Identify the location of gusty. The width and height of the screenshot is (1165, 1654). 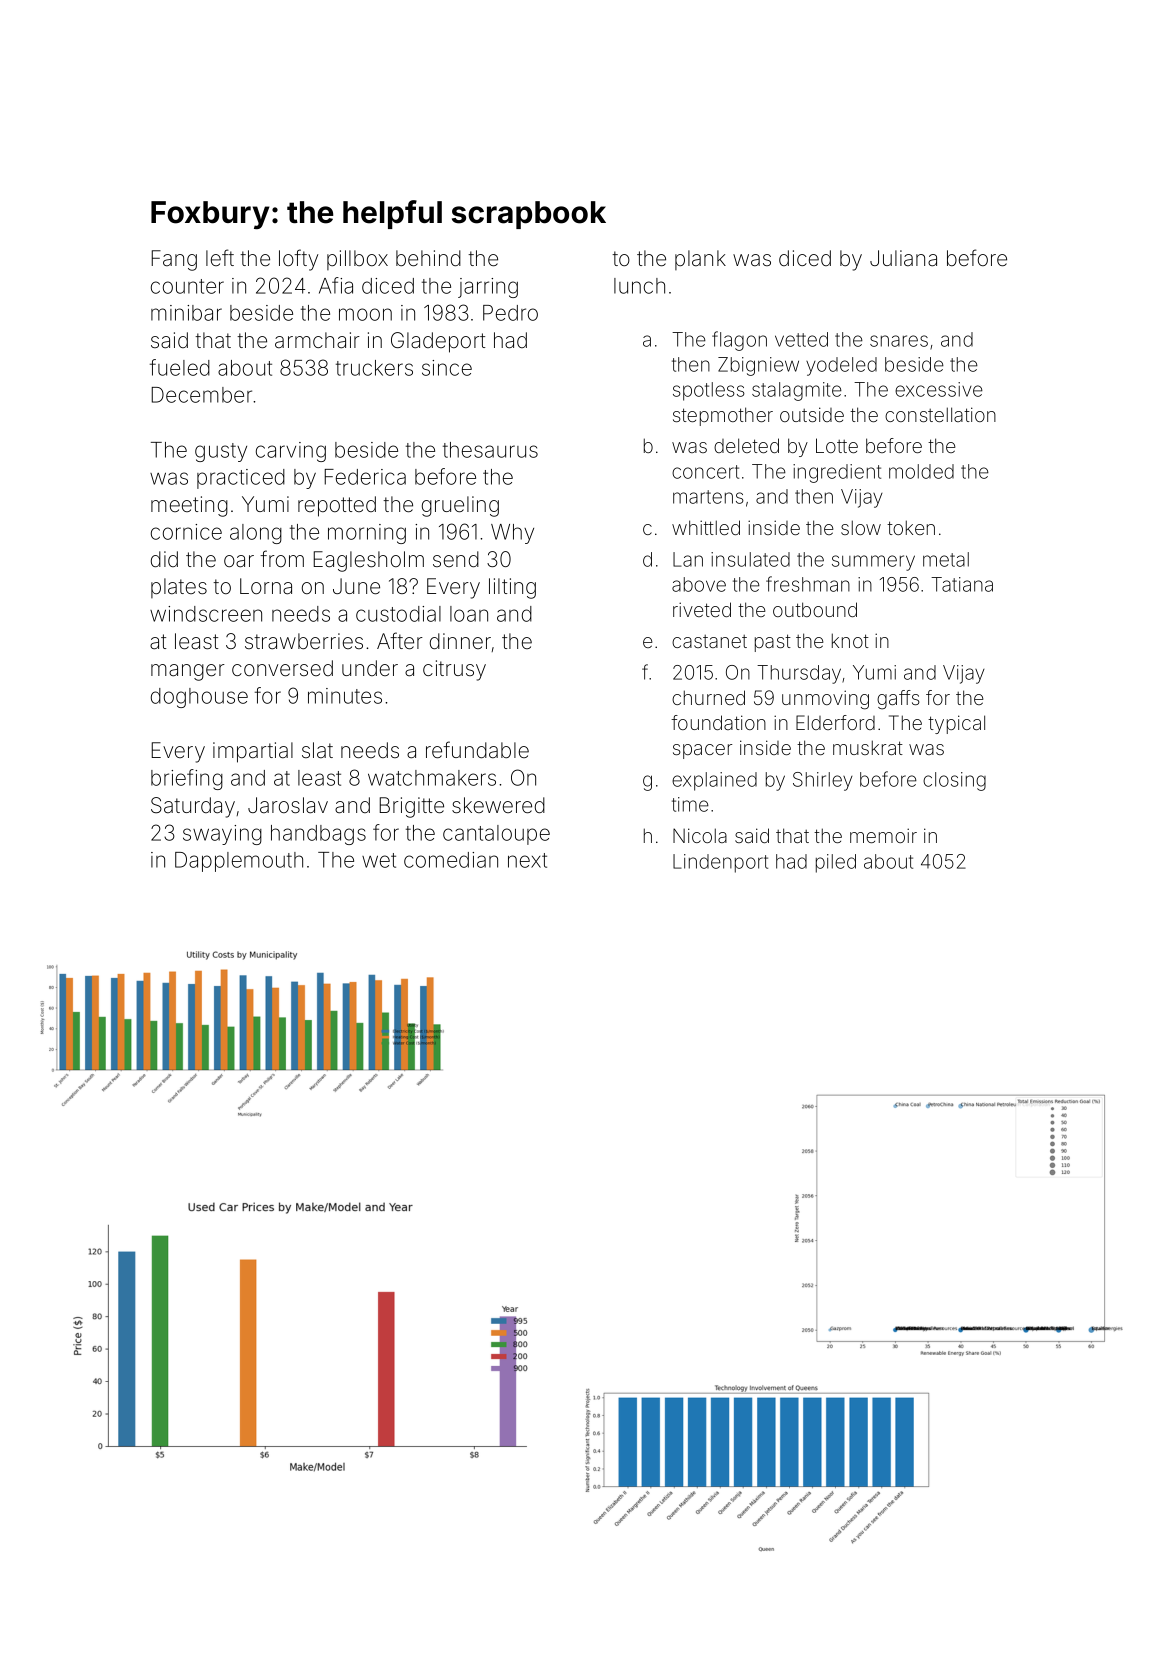
(221, 452).
